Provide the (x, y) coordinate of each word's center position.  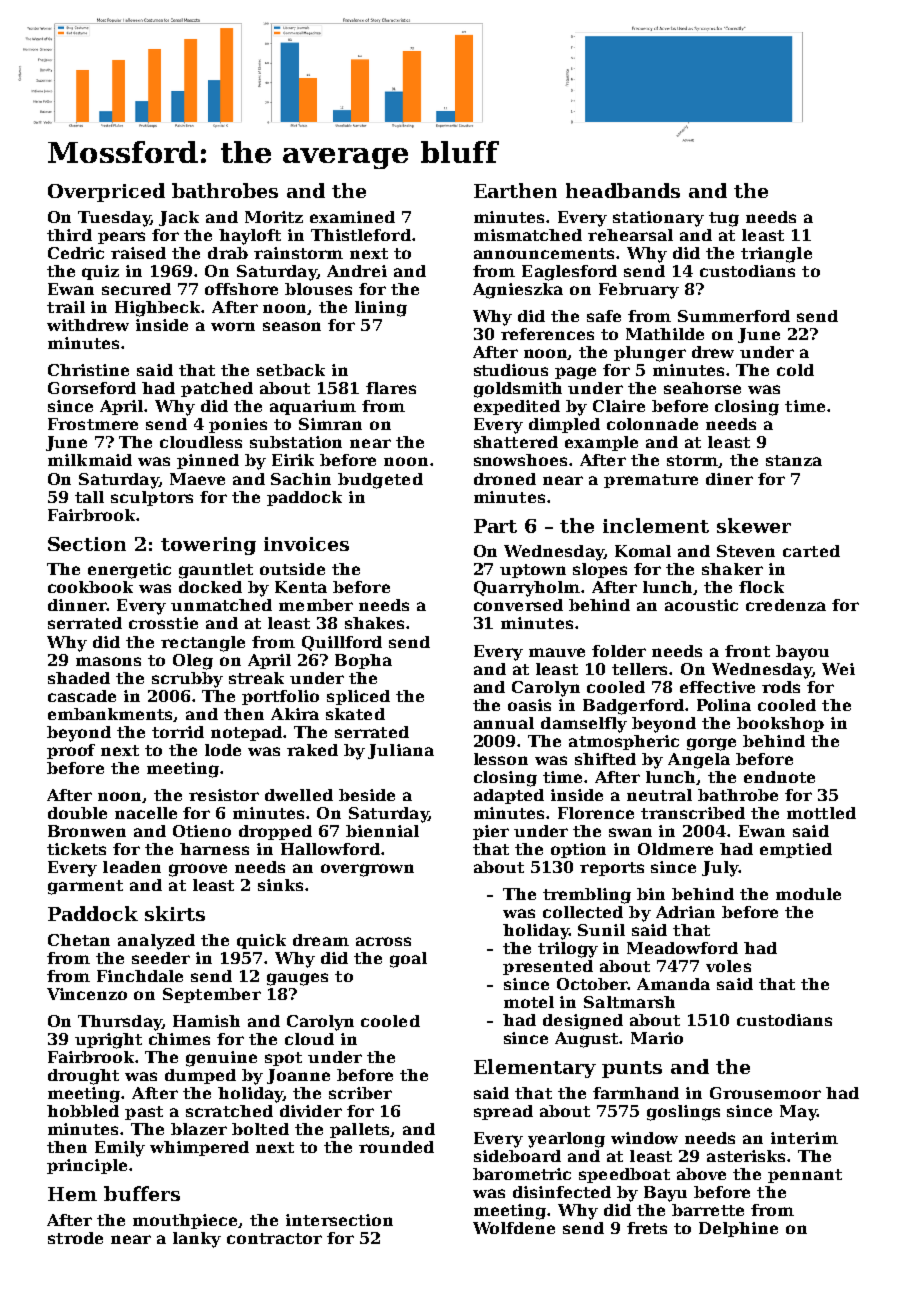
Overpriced (106, 192)
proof (71, 751)
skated (355, 714)
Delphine (738, 1229)
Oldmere (675, 849)
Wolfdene (514, 1228)
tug (724, 219)
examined (352, 217)
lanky (197, 1240)
